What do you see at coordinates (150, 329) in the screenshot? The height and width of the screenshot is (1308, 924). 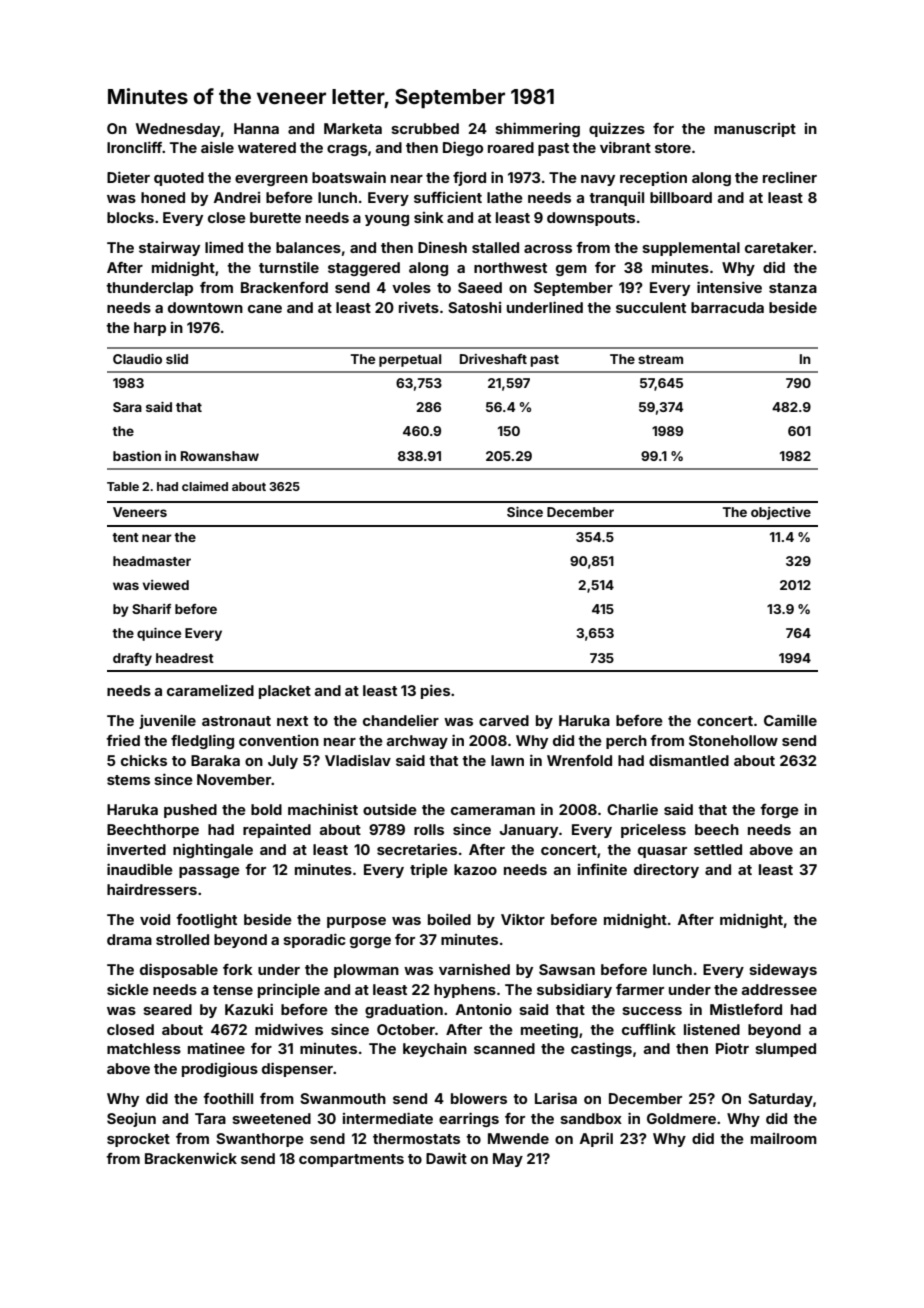 I see `harp` at bounding box center [150, 329].
